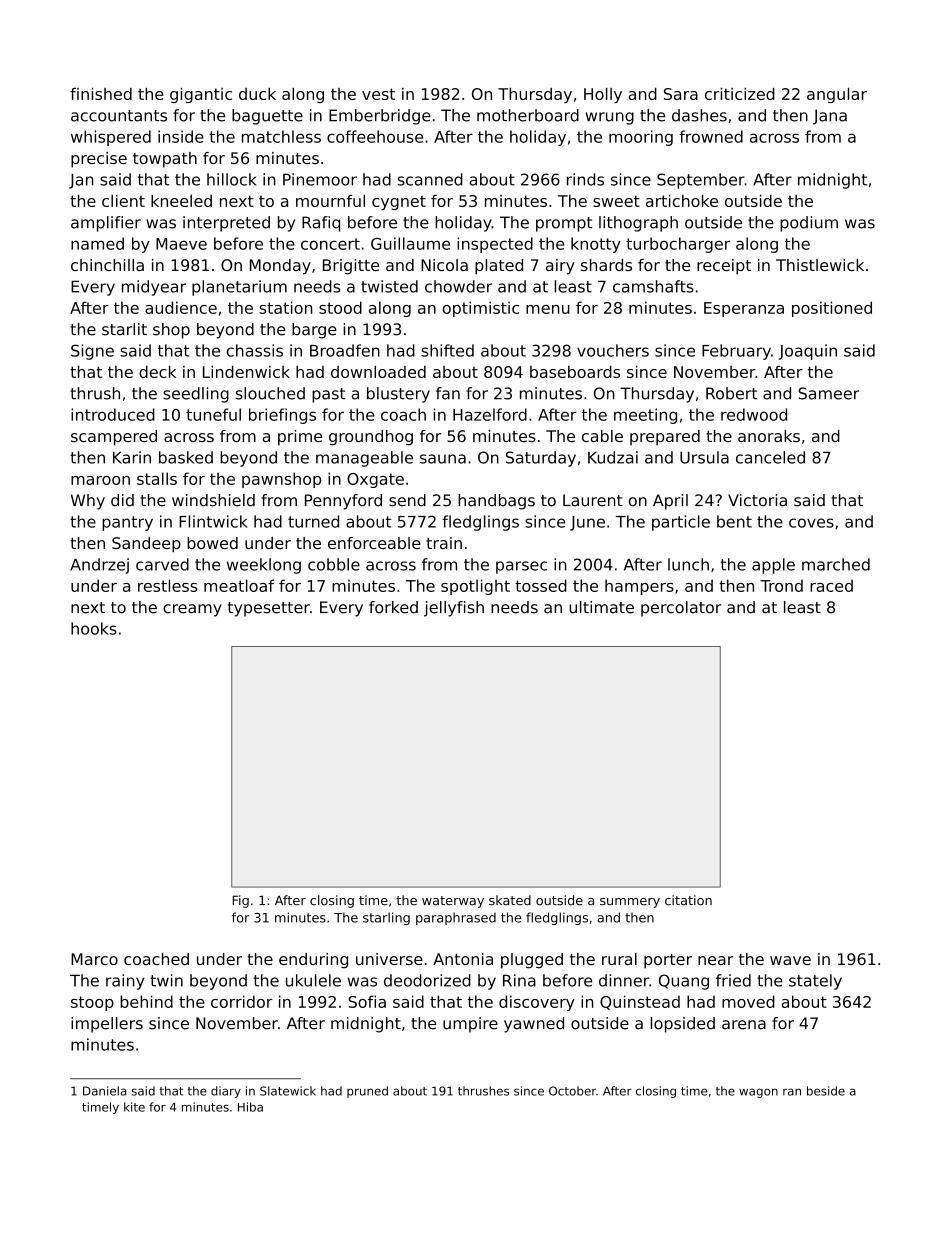 This page has height=1233, width=952. What do you see at coordinates (832, 309) in the page?
I see `positioned` at bounding box center [832, 309].
